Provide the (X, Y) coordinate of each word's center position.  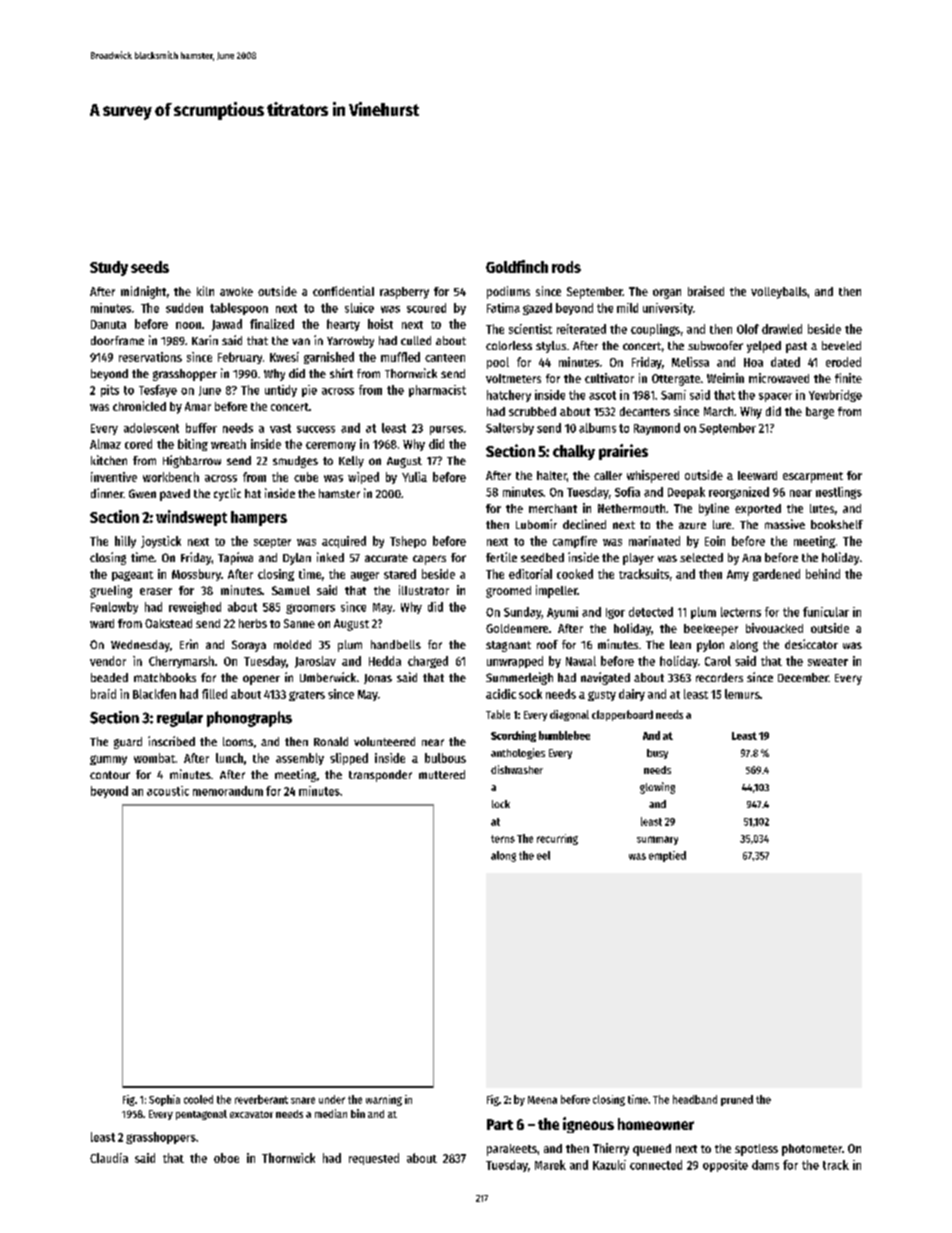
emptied (667, 856)
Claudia (109, 1158)
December (803, 677)
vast (280, 428)
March (718, 411)
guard (128, 743)
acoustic (168, 791)
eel (543, 855)
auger (365, 576)
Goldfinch (517, 266)
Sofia (627, 492)
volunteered (384, 741)
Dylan (297, 559)
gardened (776, 575)
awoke (236, 291)
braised (706, 291)
